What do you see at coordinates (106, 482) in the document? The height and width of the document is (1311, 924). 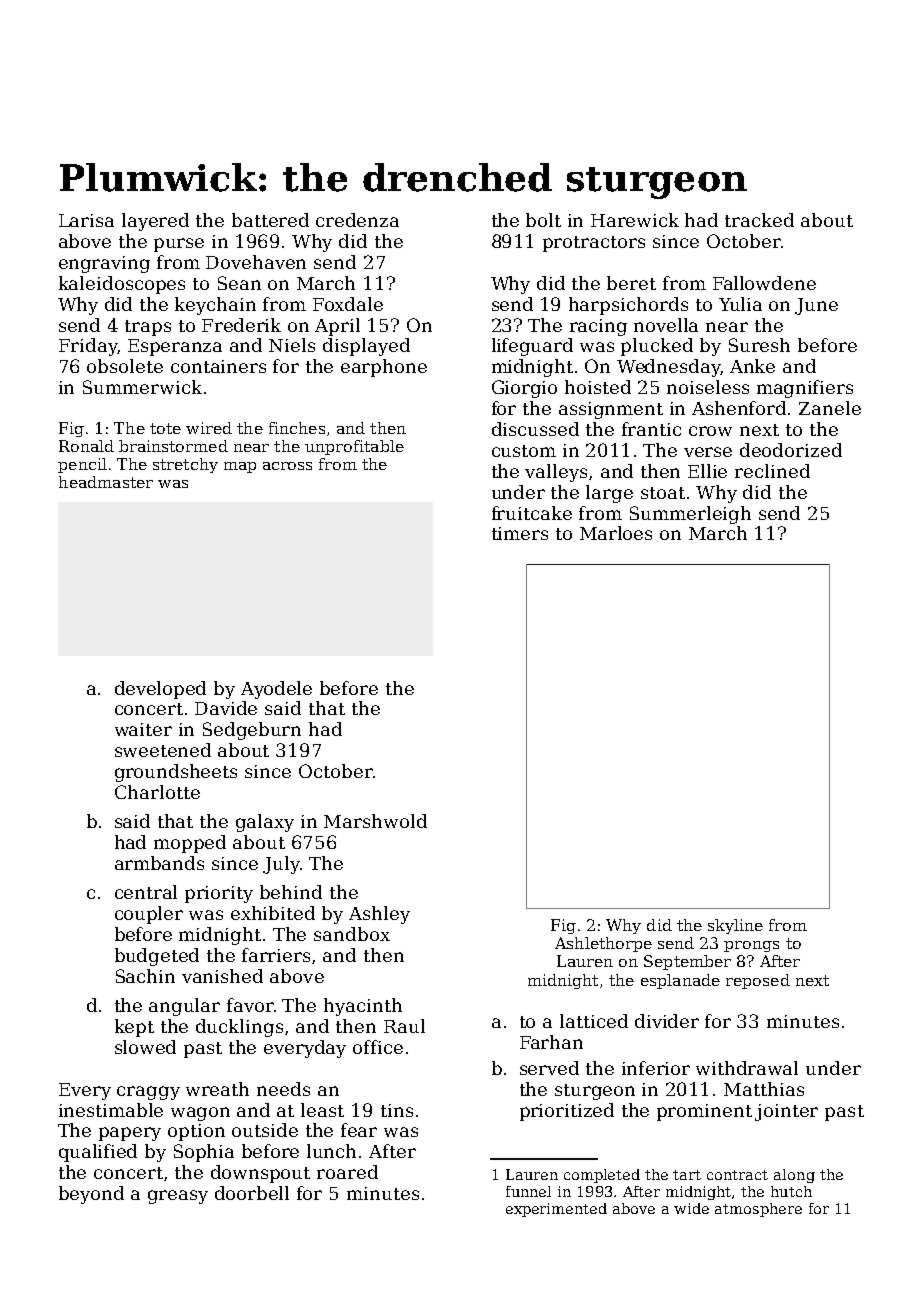 I see `headmaster` at bounding box center [106, 482].
